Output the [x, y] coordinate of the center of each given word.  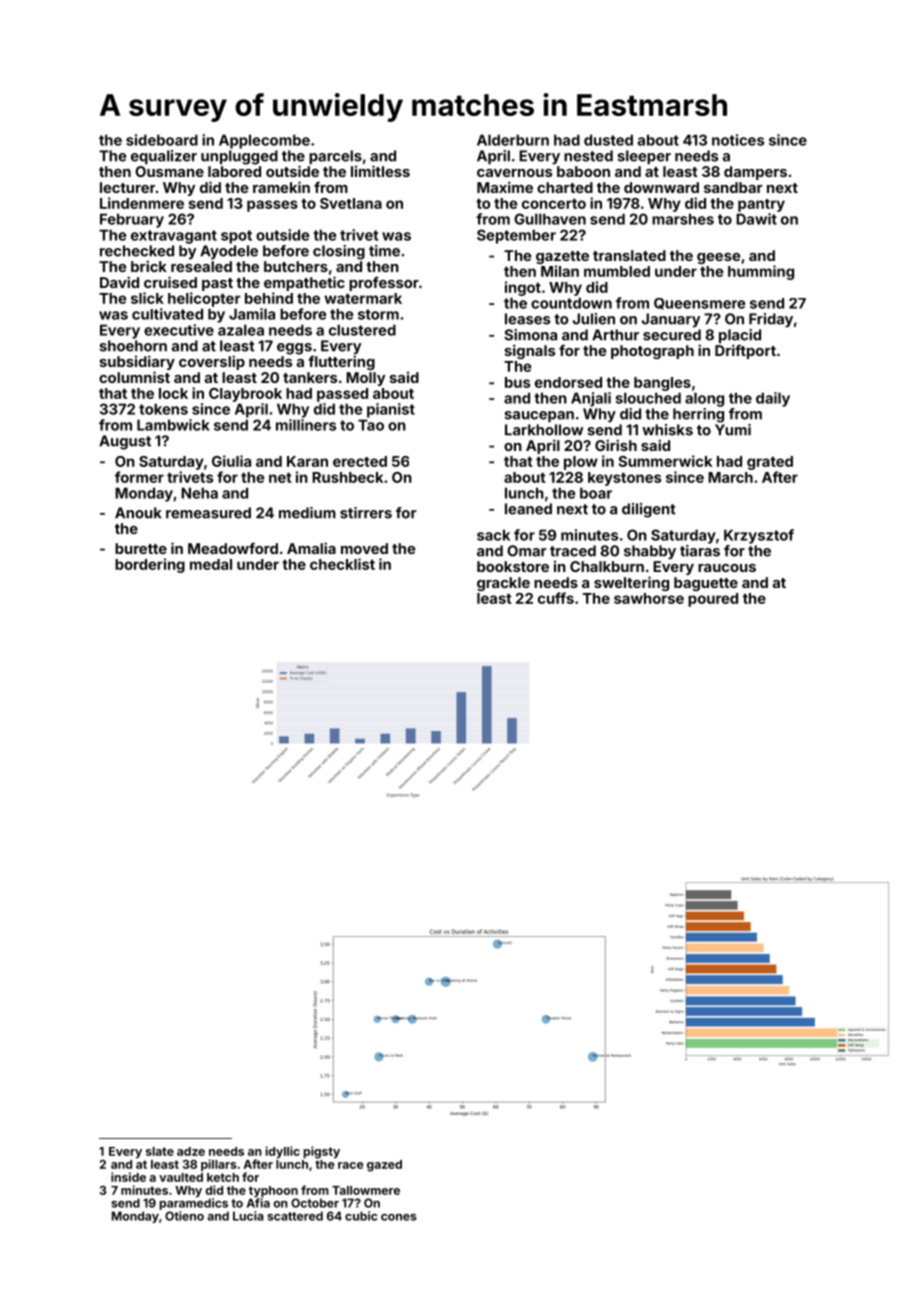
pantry [761, 205]
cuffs [556, 598]
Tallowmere [366, 1190]
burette [141, 548]
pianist [391, 410]
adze [191, 1151]
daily [773, 399]
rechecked [137, 251]
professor [384, 284]
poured [713, 600]
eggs [294, 349]
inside [128, 1177]
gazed [384, 1166]
